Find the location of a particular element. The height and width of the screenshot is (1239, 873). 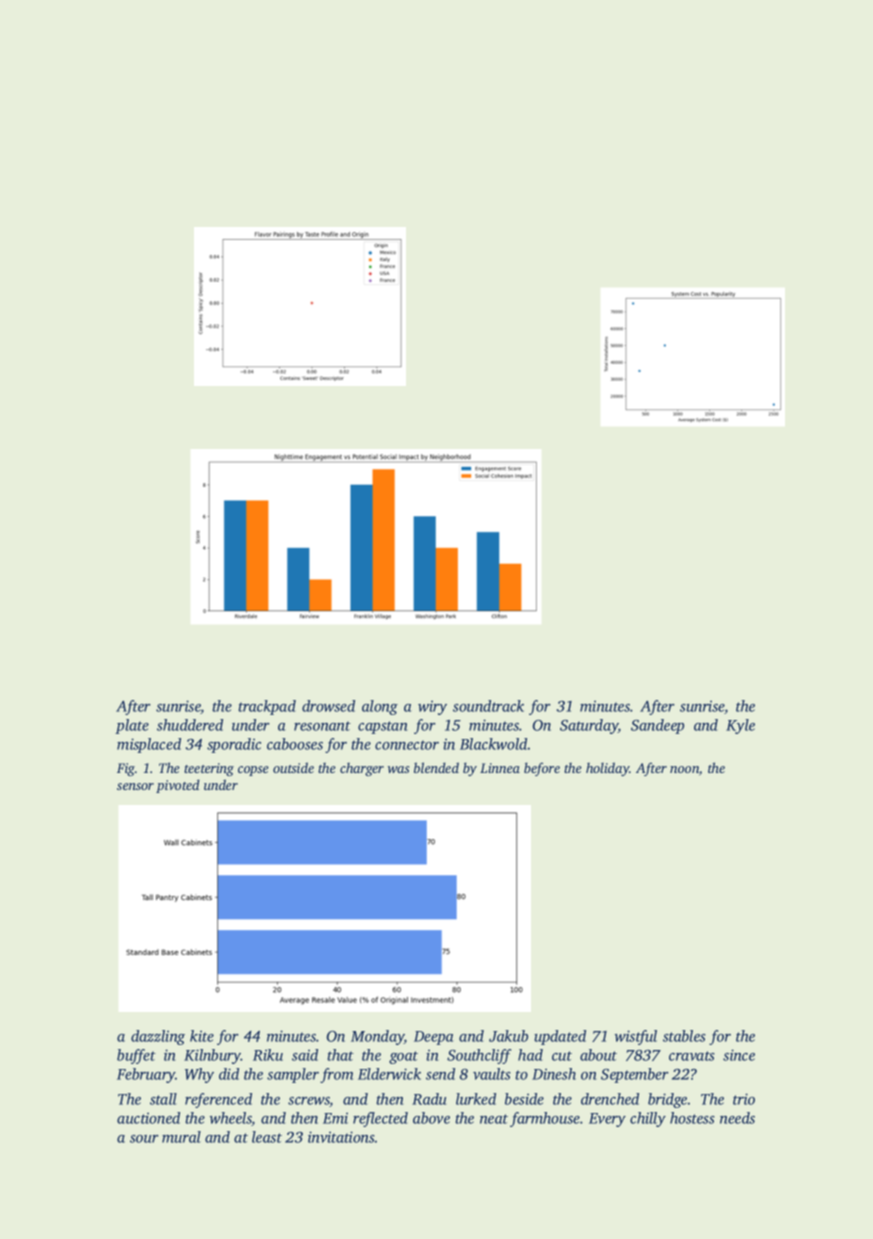

Every is located at coordinates (607, 1120).
